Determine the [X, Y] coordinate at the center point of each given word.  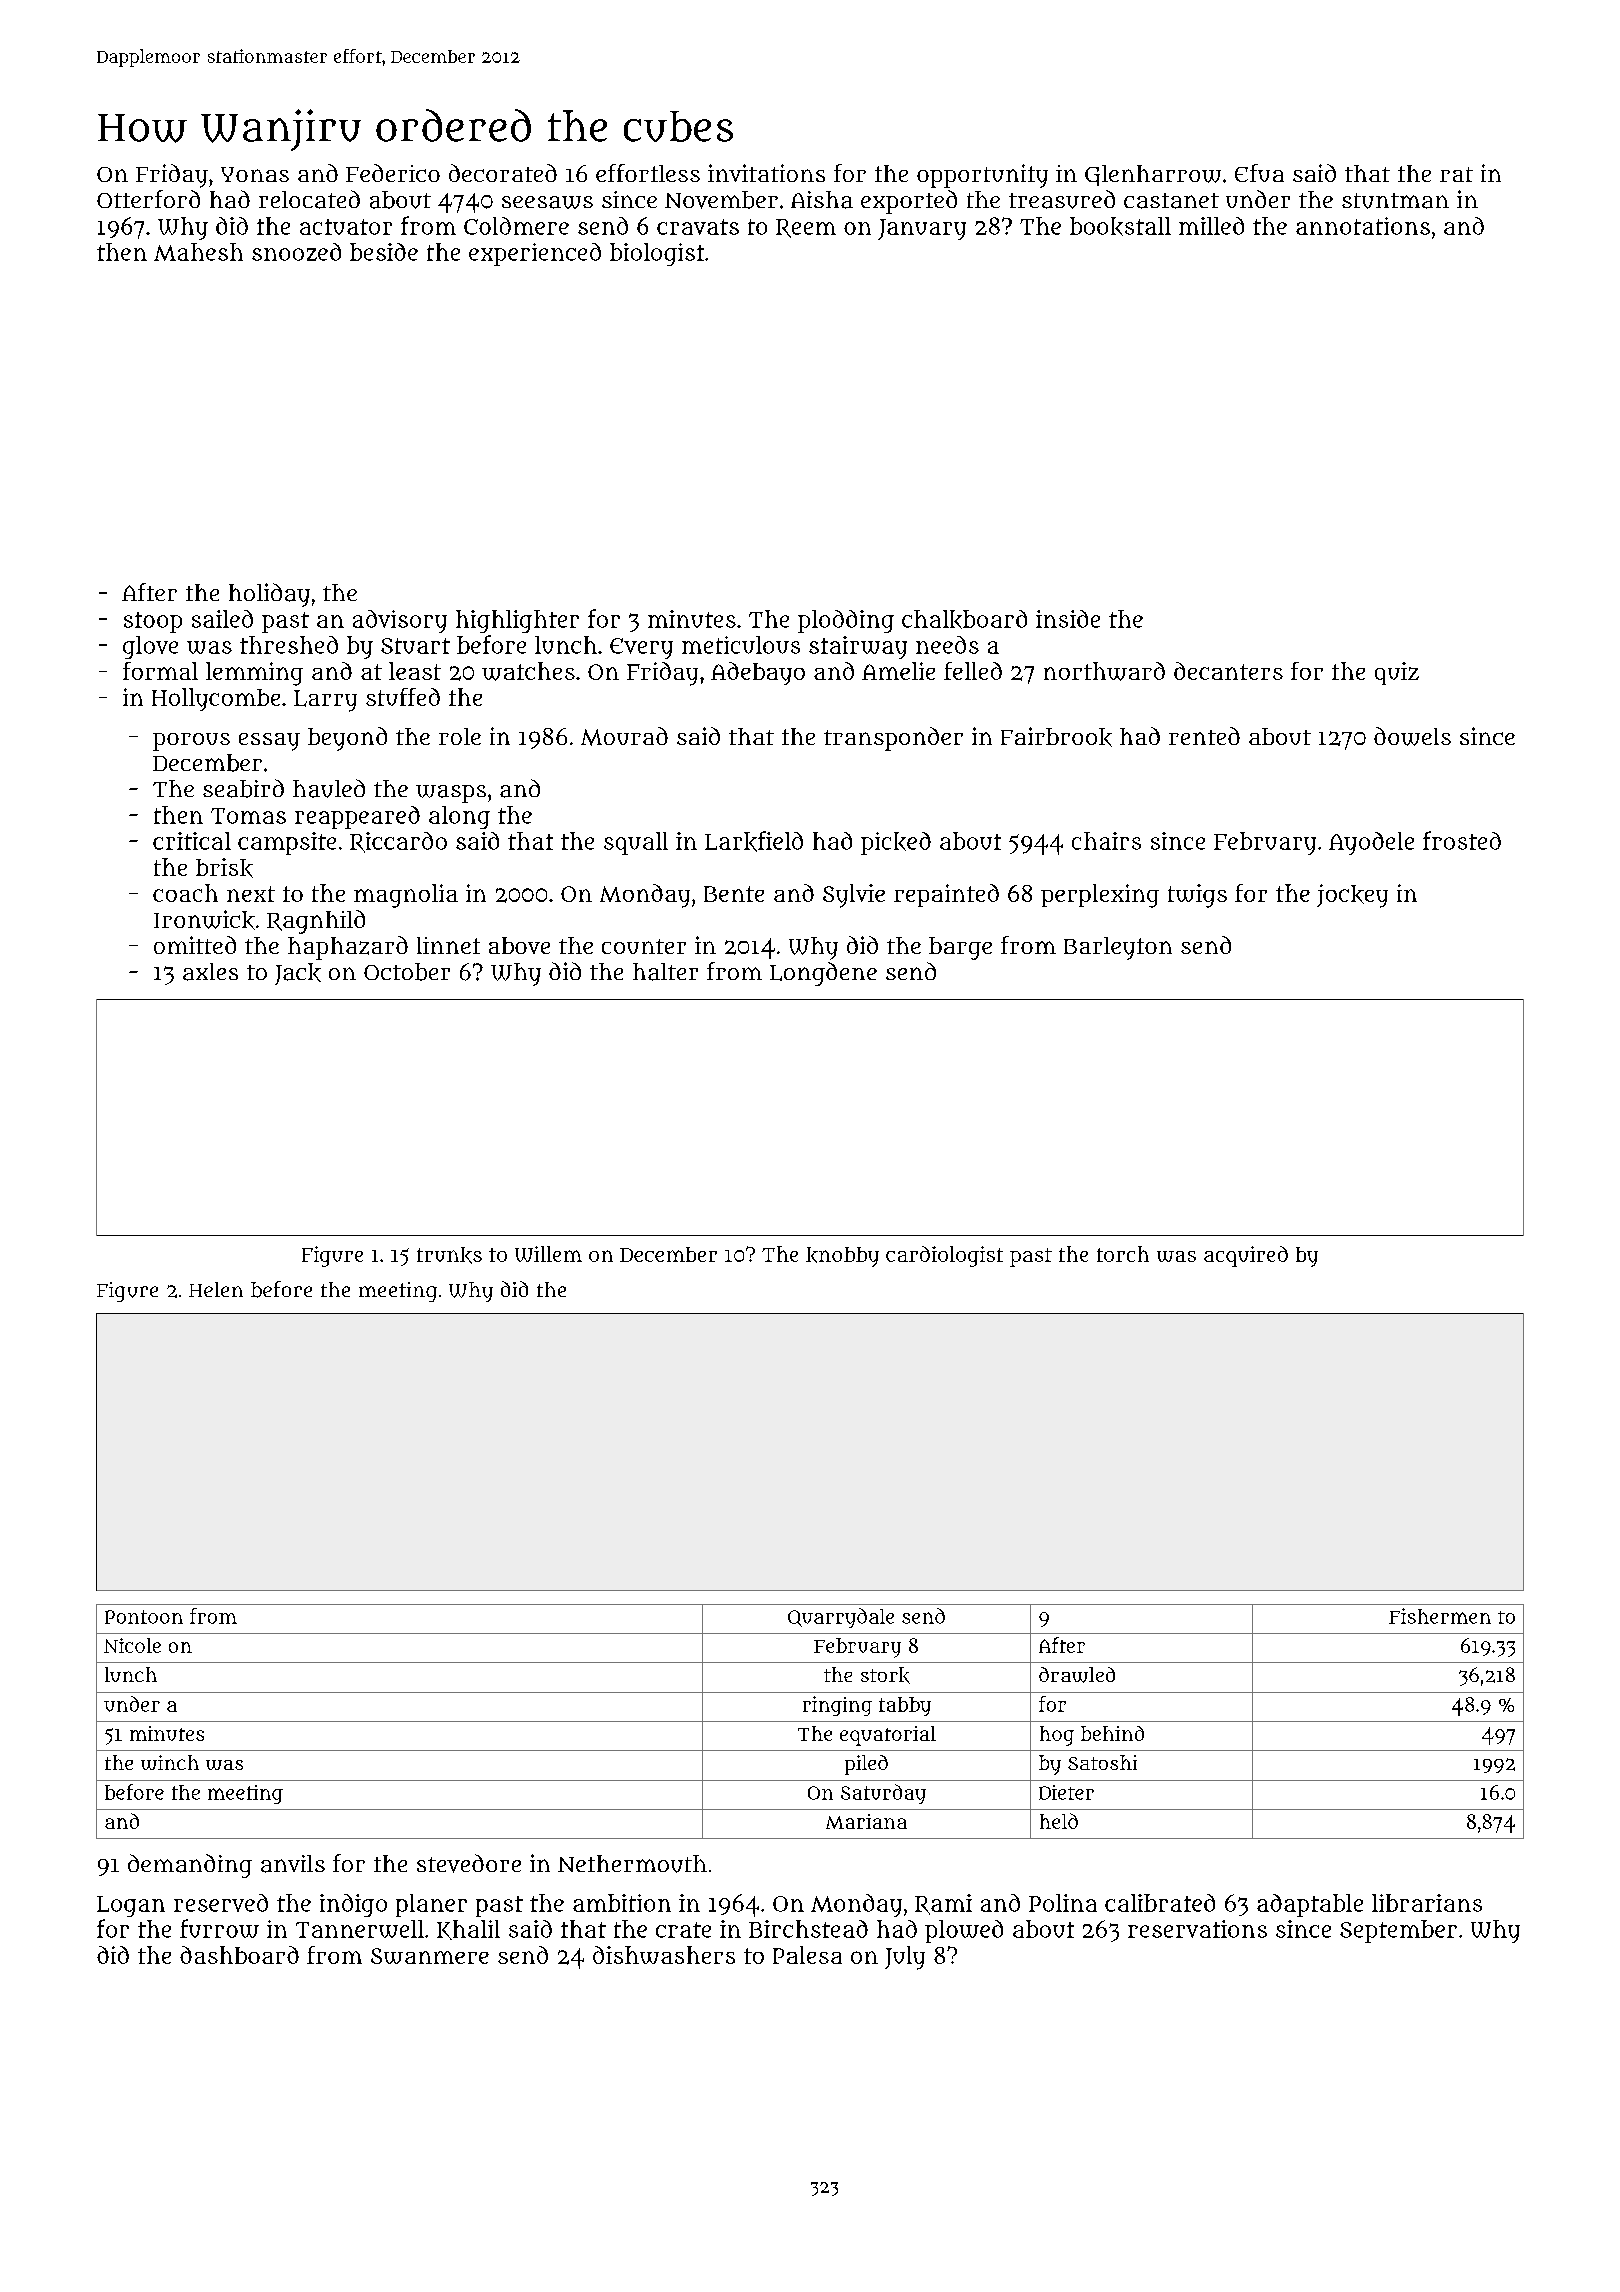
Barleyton [1118, 948]
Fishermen [1440, 1616]
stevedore [469, 1863]
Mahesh [198, 252]
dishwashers [664, 1955]
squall [636, 843]
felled [973, 671]
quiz [1397, 673]
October [407, 972]
